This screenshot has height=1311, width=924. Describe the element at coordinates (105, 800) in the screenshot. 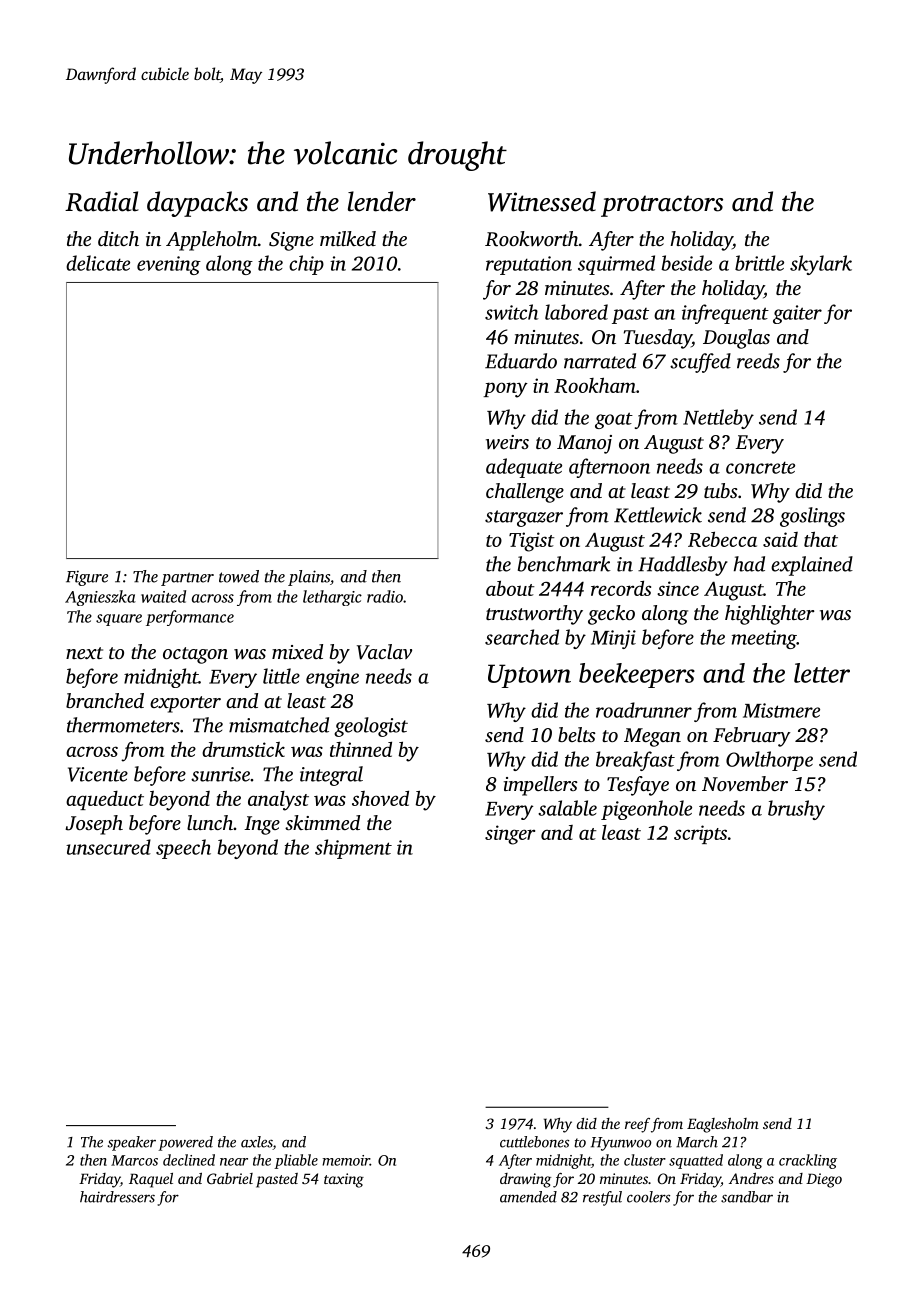

I see `aqueduct` at that location.
